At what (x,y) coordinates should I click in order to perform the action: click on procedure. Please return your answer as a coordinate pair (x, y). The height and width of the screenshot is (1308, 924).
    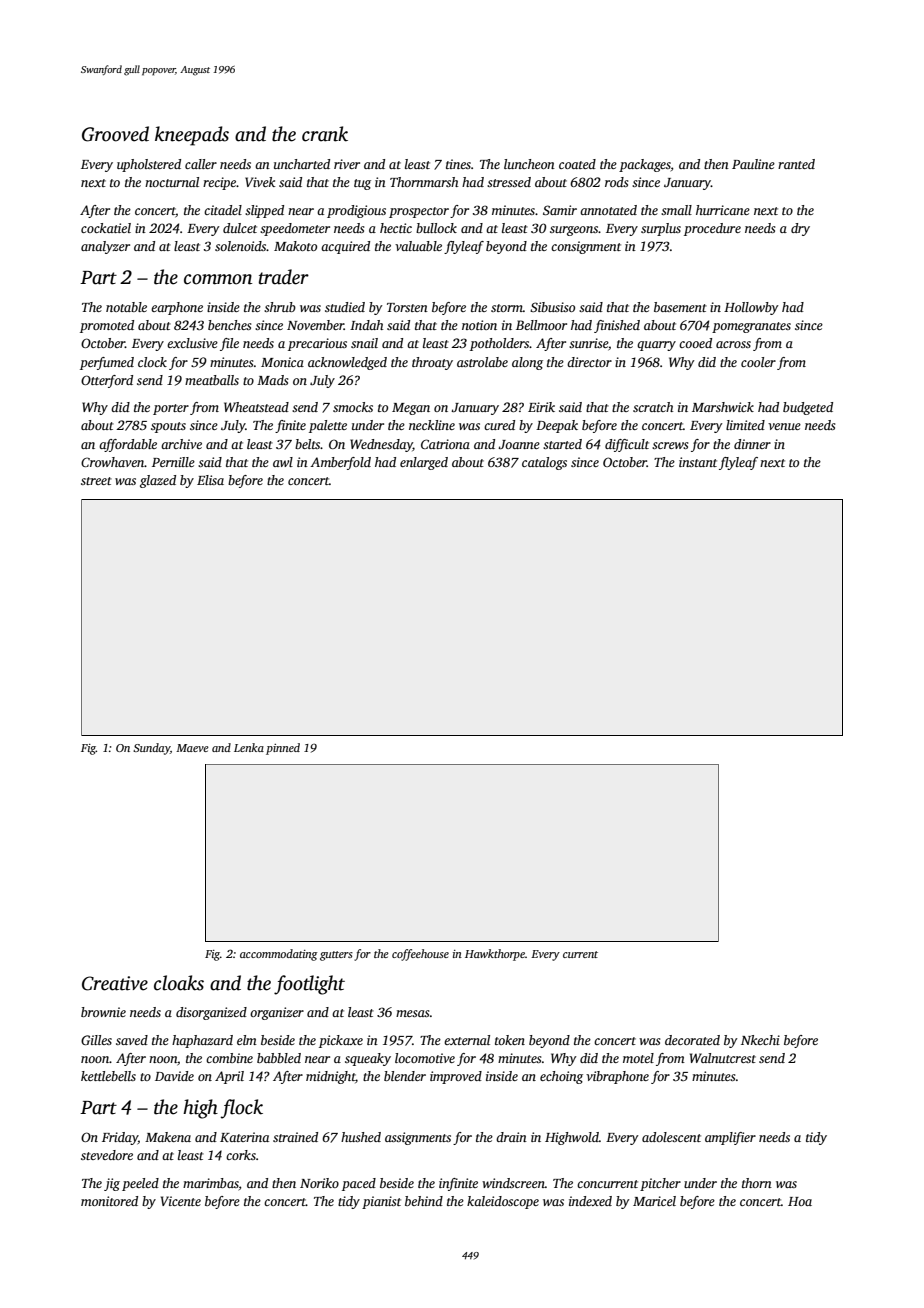
    Looking at the image, I should click on (712, 229).
